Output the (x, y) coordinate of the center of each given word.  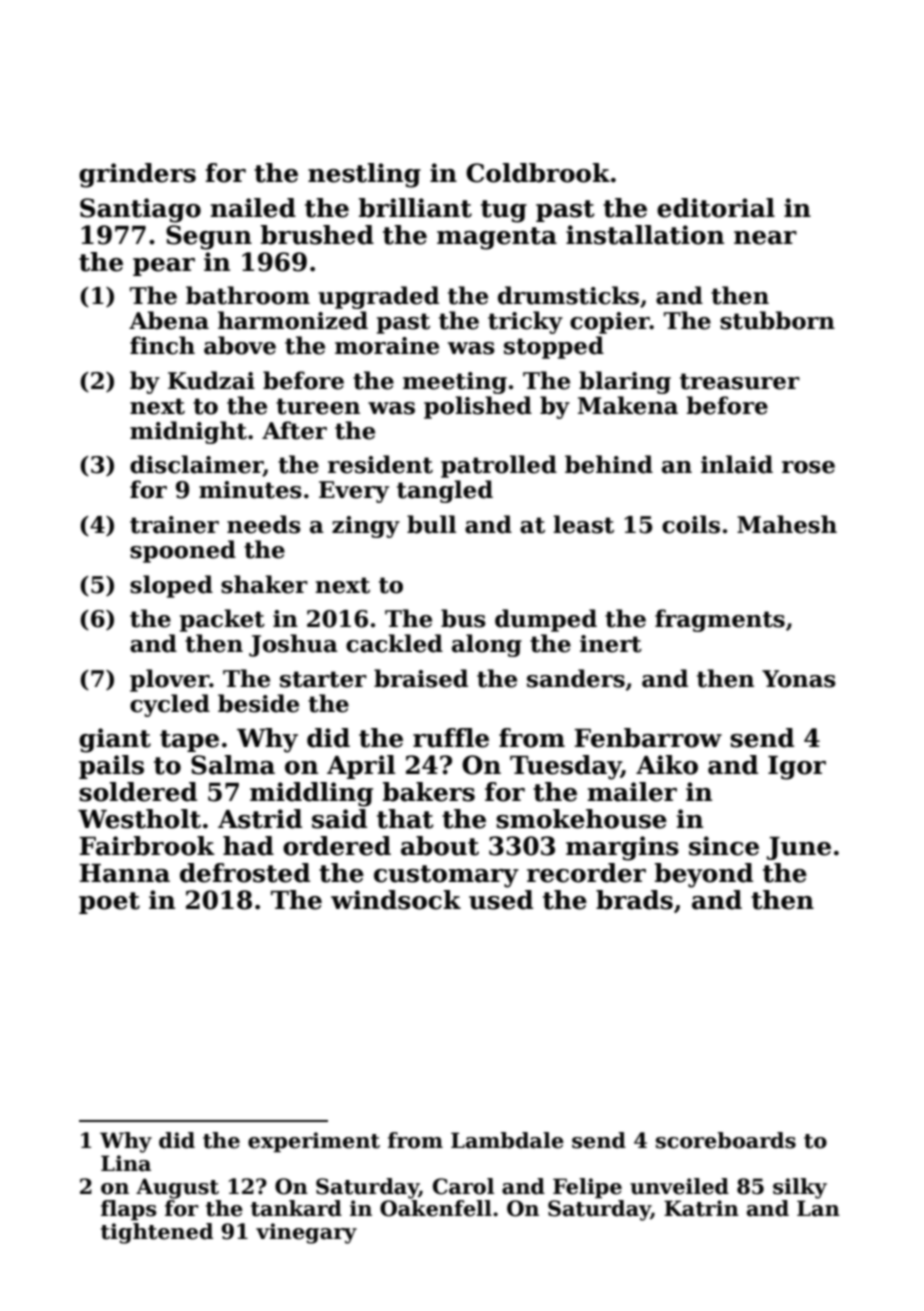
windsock (396, 900)
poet (109, 903)
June (799, 848)
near (765, 238)
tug (504, 211)
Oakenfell (436, 1208)
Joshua (293, 645)
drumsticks (568, 295)
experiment (314, 1142)
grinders (137, 175)
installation (645, 235)
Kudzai (211, 380)
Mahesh (787, 524)
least (583, 524)
